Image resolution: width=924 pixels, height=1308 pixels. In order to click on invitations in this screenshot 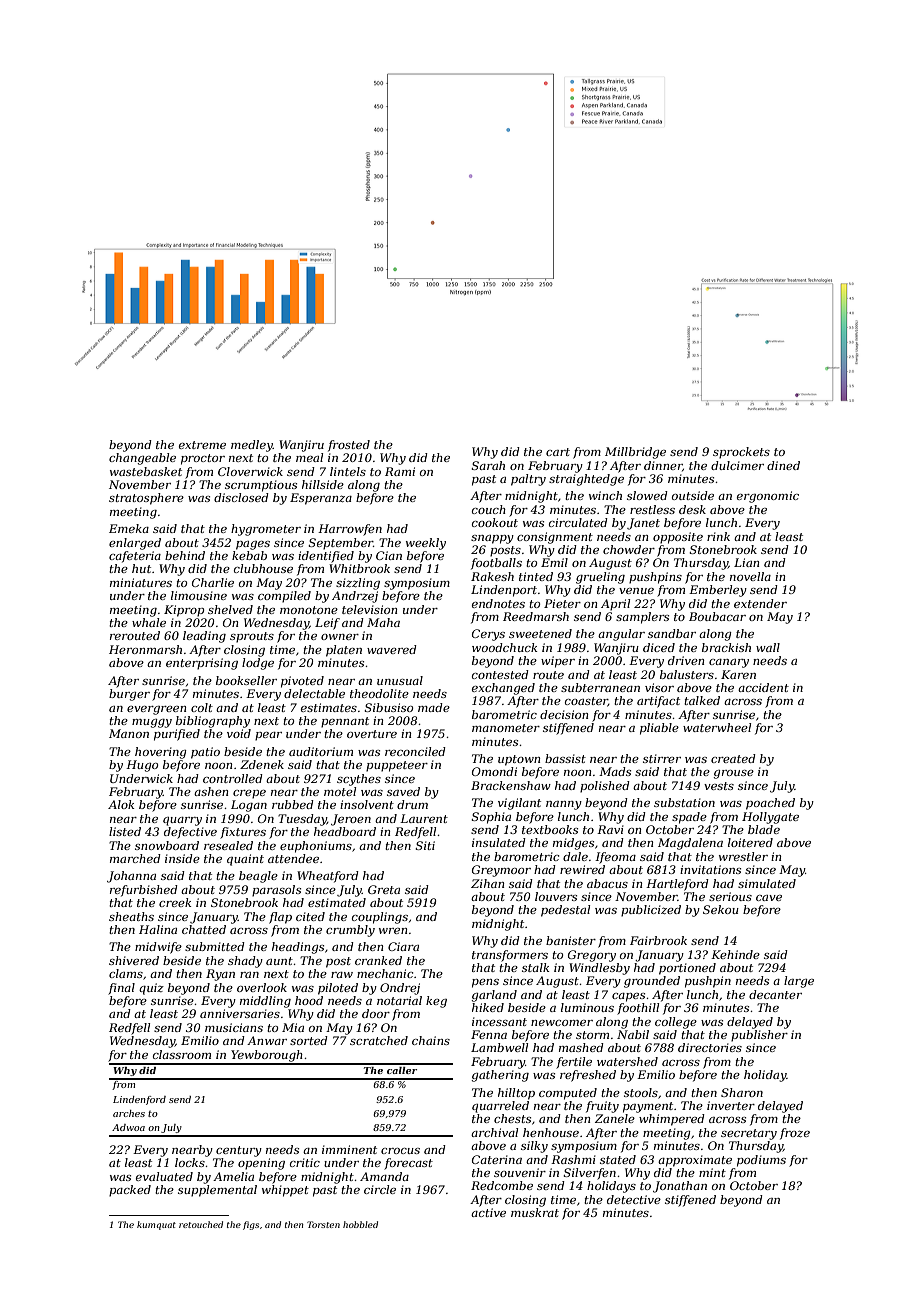, I will do `click(710, 869)`.
